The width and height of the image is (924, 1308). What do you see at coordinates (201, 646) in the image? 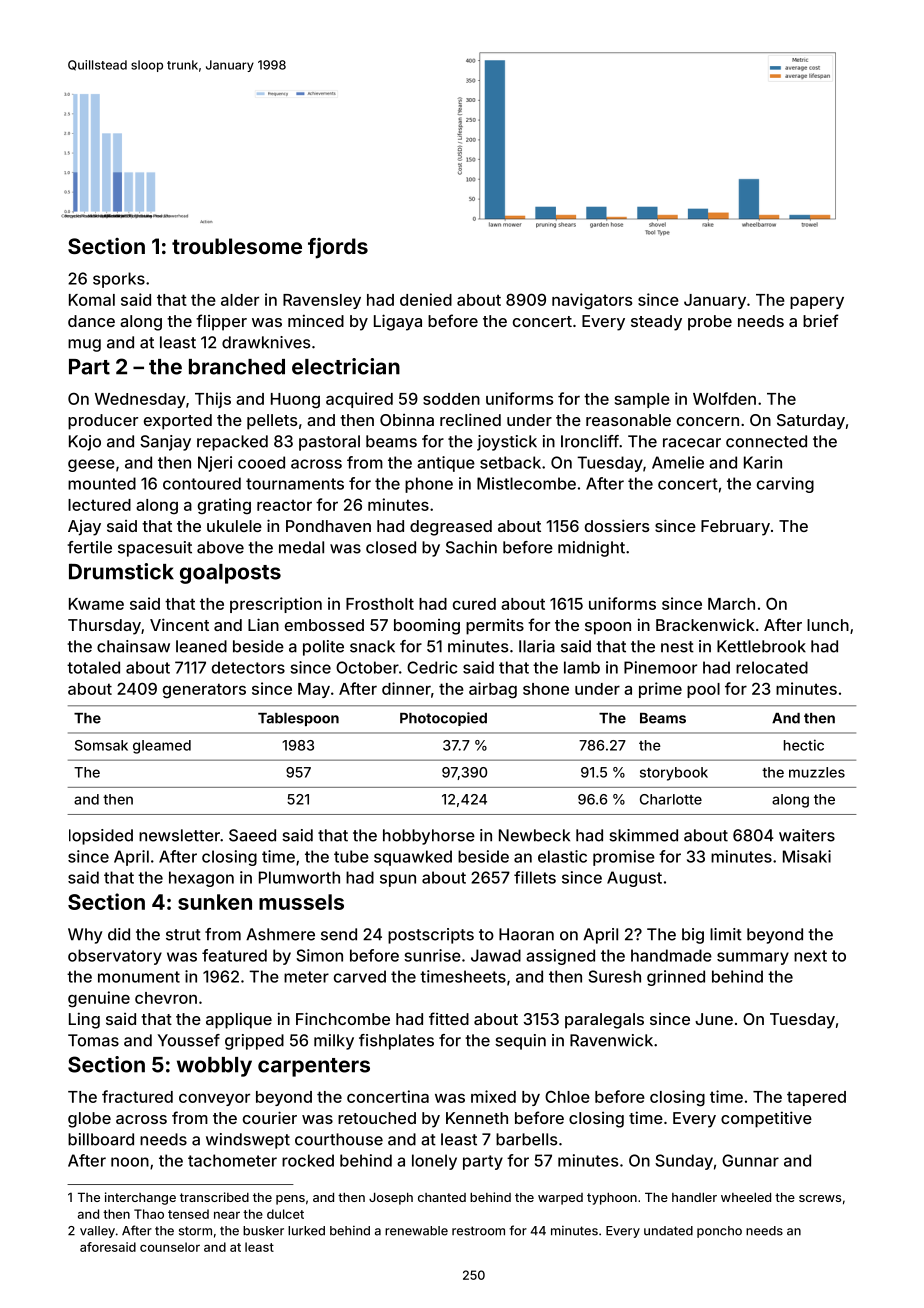
I see `leaned` at bounding box center [201, 646].
